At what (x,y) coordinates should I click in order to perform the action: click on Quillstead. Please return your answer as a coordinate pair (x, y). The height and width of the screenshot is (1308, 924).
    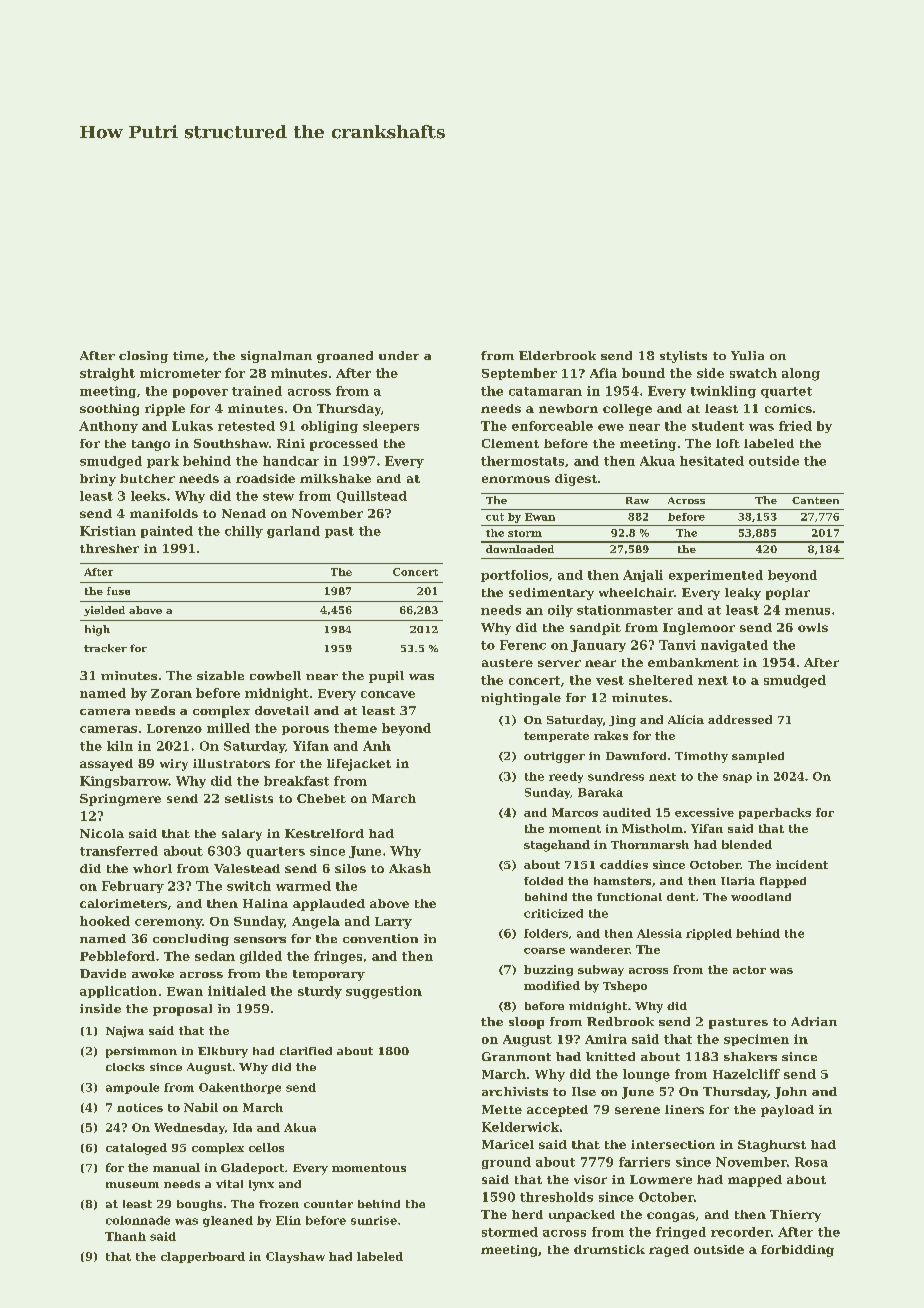
    Looking at the image, I should click on (372, 497).
